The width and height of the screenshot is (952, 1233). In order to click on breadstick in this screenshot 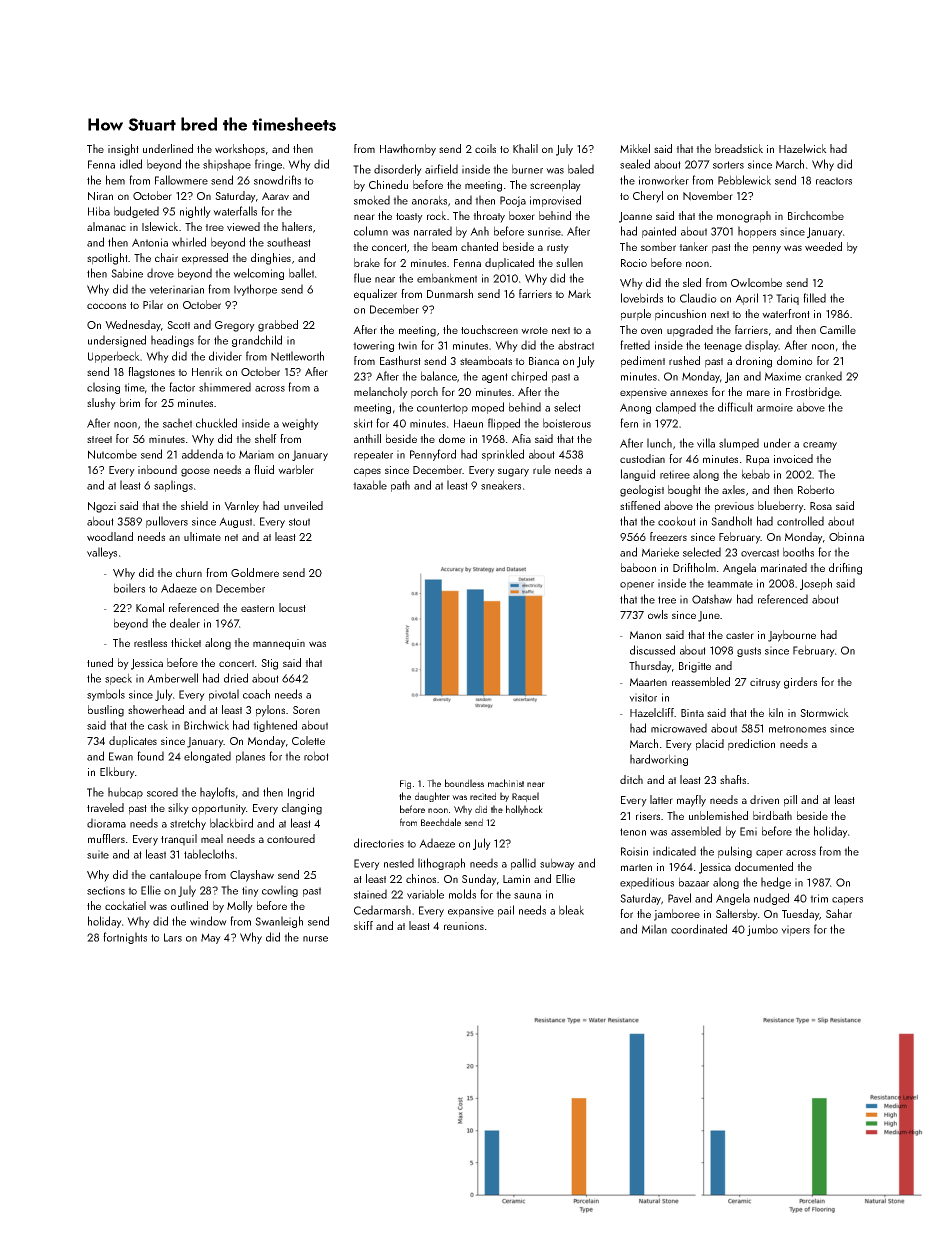, I will do `click(739, 148)`.
